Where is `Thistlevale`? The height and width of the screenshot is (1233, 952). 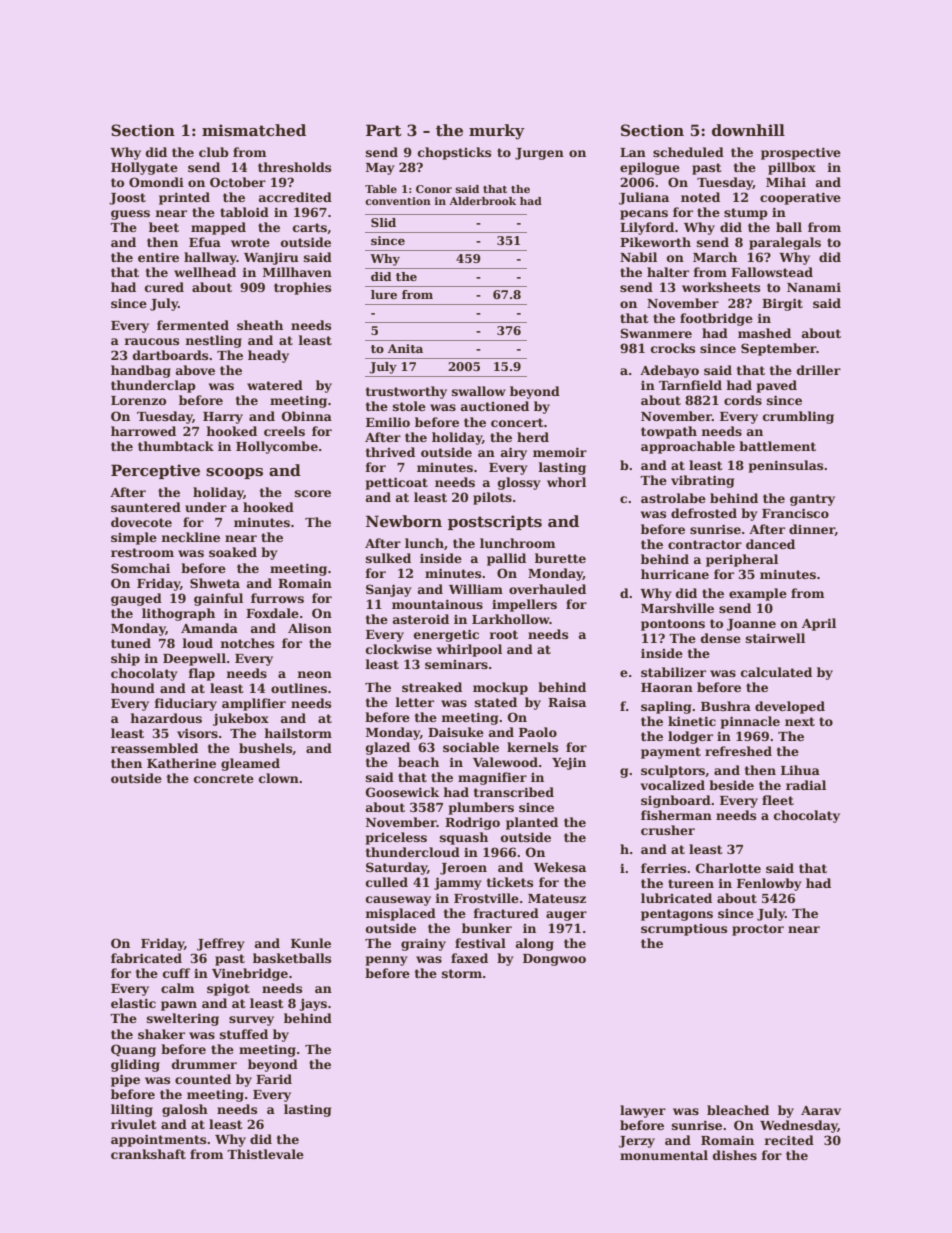 Thistlevale is located at coordinates (265, 1154).
